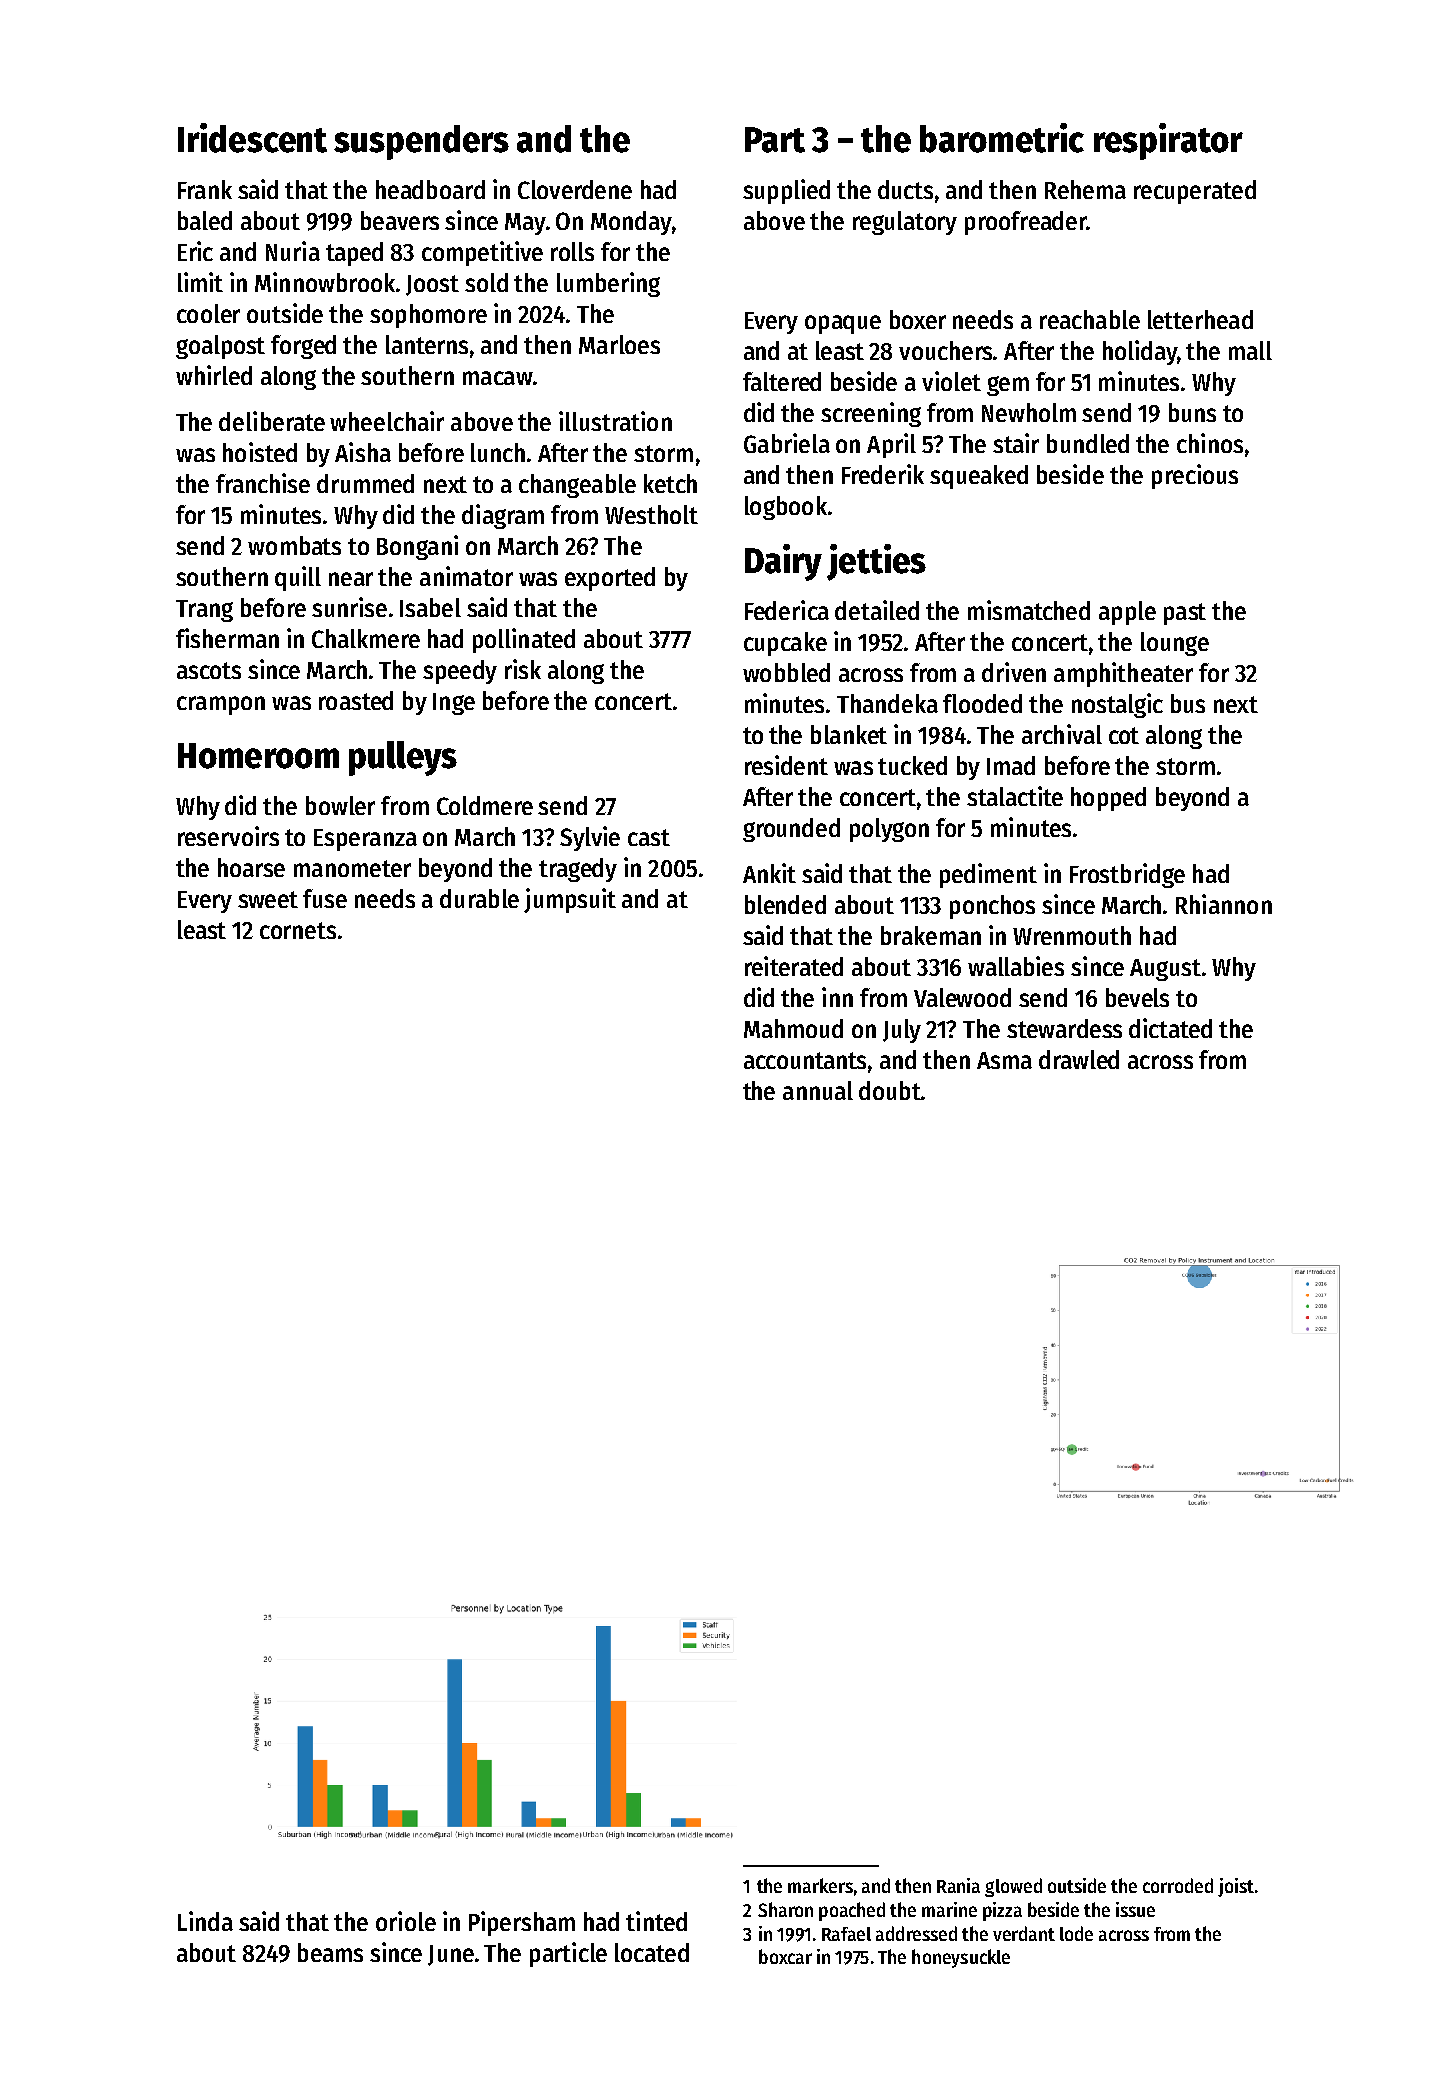  Describe the element at coordinates (656, 1921) in the screenshot. I see `tinted` at that location.
